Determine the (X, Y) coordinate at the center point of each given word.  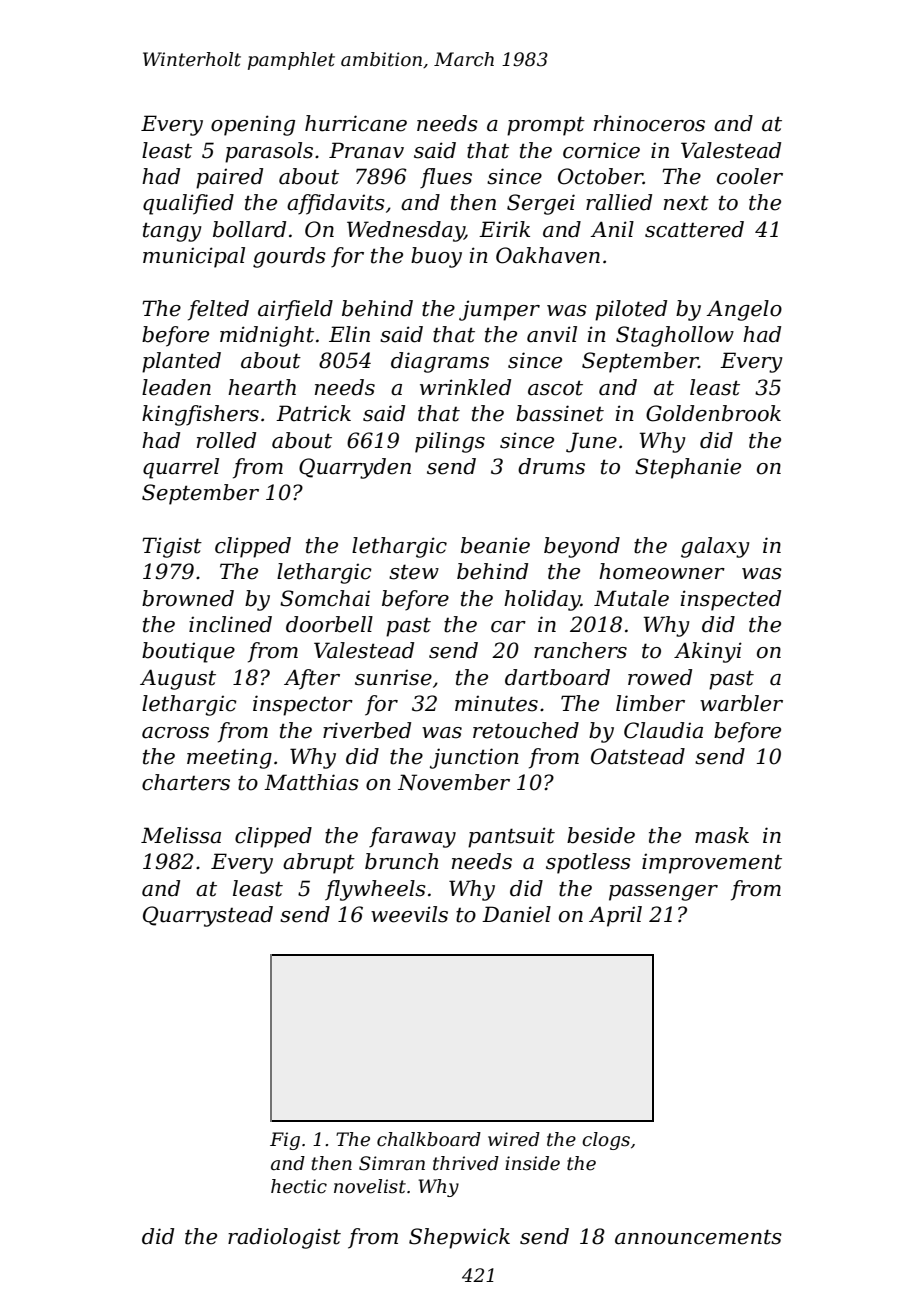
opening (253, 125)
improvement (712, 864)
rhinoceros (649, 123)
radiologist (284, 1238)
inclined (230, 624)
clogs (606, 1141)
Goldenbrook (713, 413)
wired (514, 1139)
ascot (555, 388)
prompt (546, 126)
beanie (495, 545)
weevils (409, 914)
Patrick (313, 413)
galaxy (715, 547)
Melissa (181, 835)
